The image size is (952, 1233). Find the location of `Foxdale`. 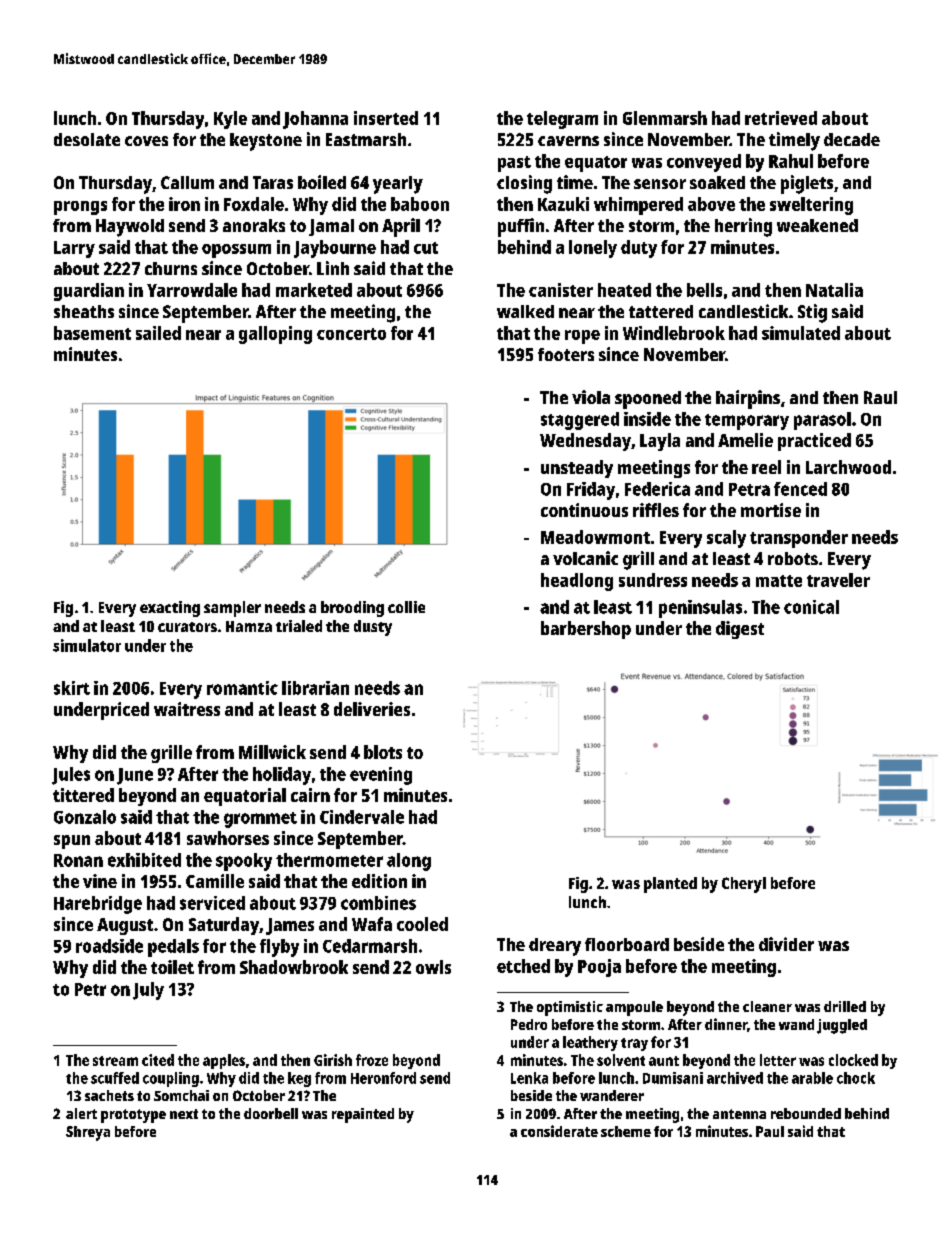

Foxdale is located at coordinates (254, 204).
